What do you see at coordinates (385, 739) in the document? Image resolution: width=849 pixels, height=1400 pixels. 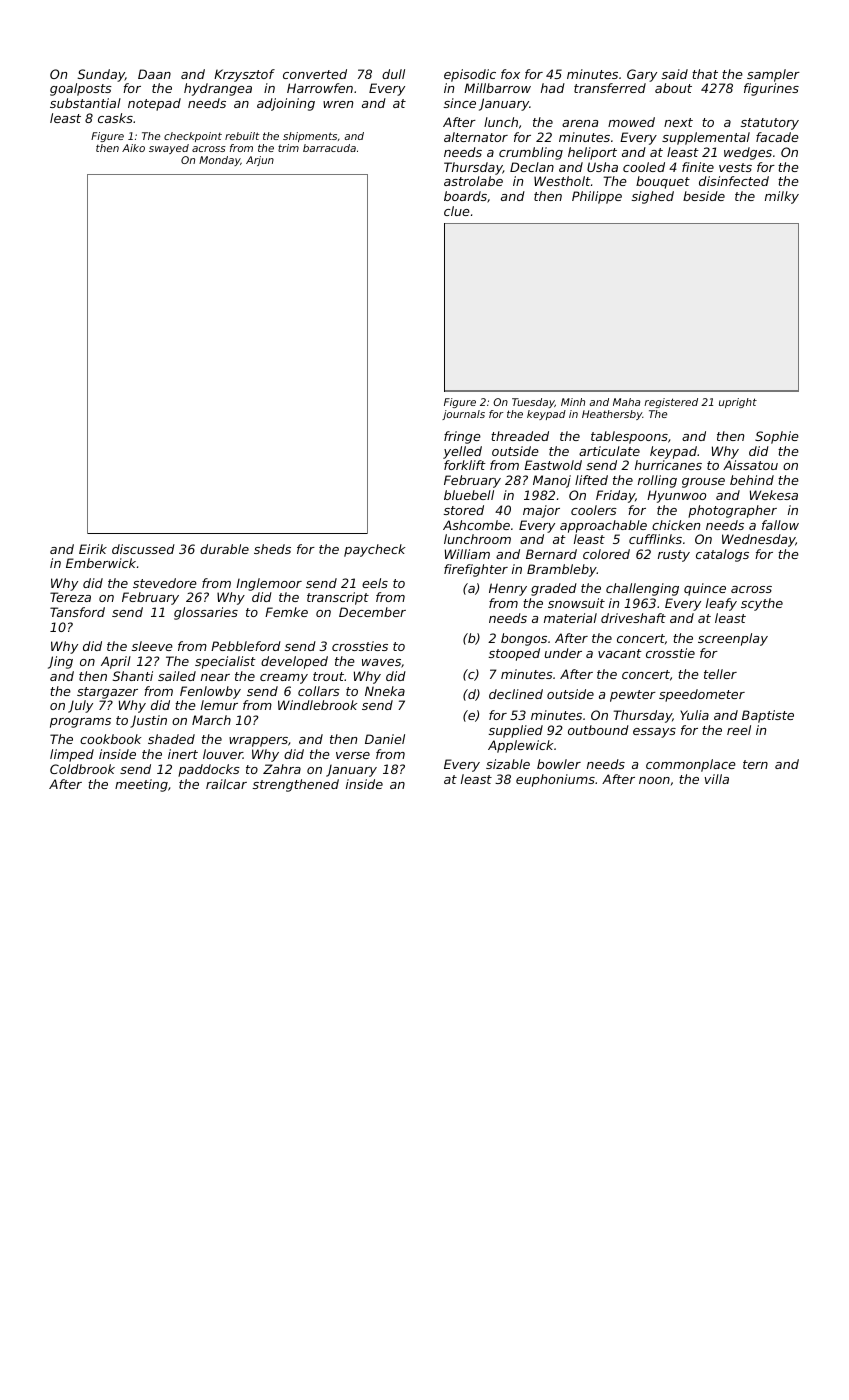 I see `Daniel` at bounding box center [385, 739].
